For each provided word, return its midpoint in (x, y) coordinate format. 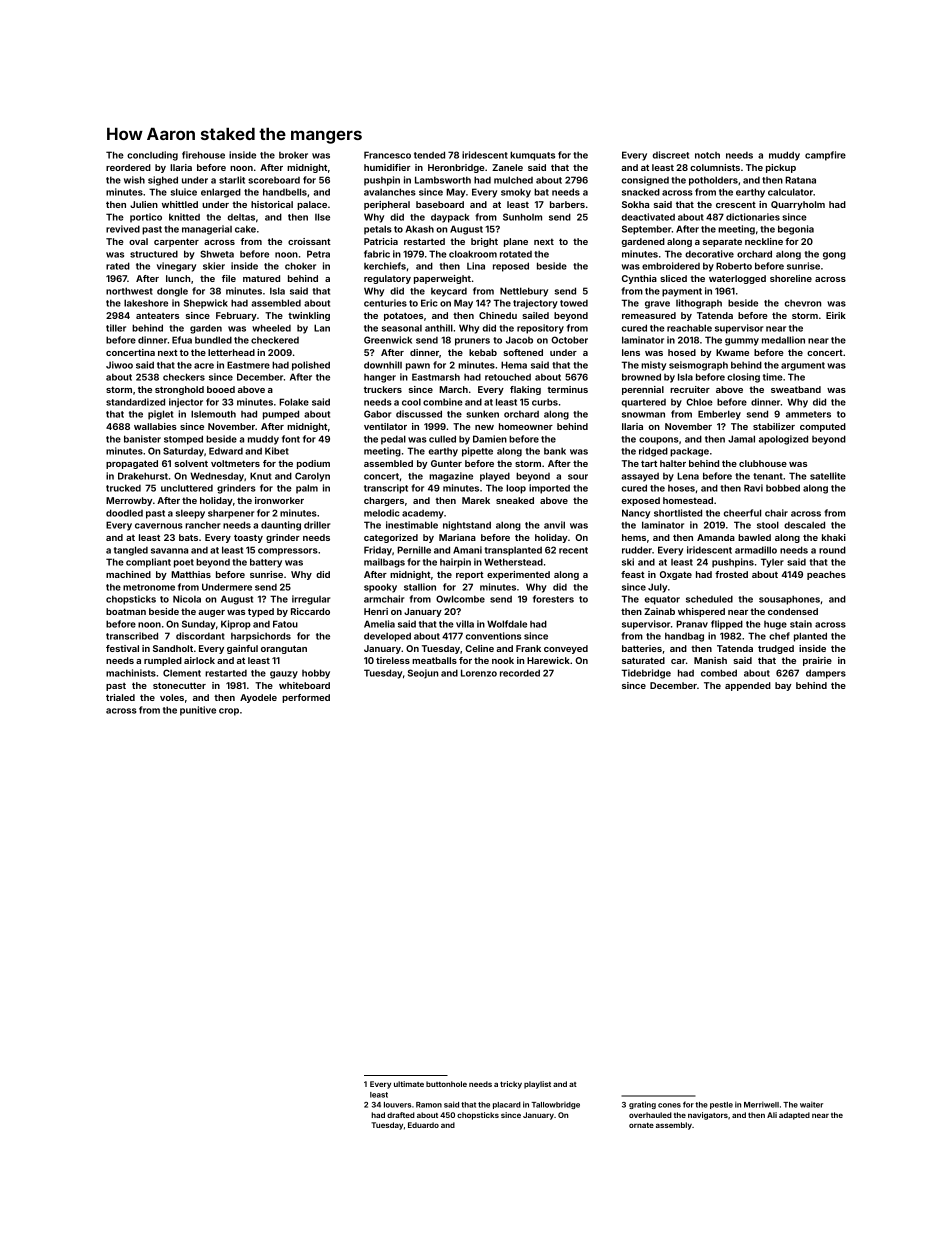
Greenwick (388, 340)
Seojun (423, 674)
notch (707, 155)
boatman (126, 611)
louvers (397, 1105)
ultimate (409, 1084)
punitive (198, 711)
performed (306, 698)
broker (293, 155)
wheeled (271, 328)
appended (748, 686)
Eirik (836, 315)
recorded (520, 673)
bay (783, 686)
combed (719, 673)
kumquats (532, 156)
